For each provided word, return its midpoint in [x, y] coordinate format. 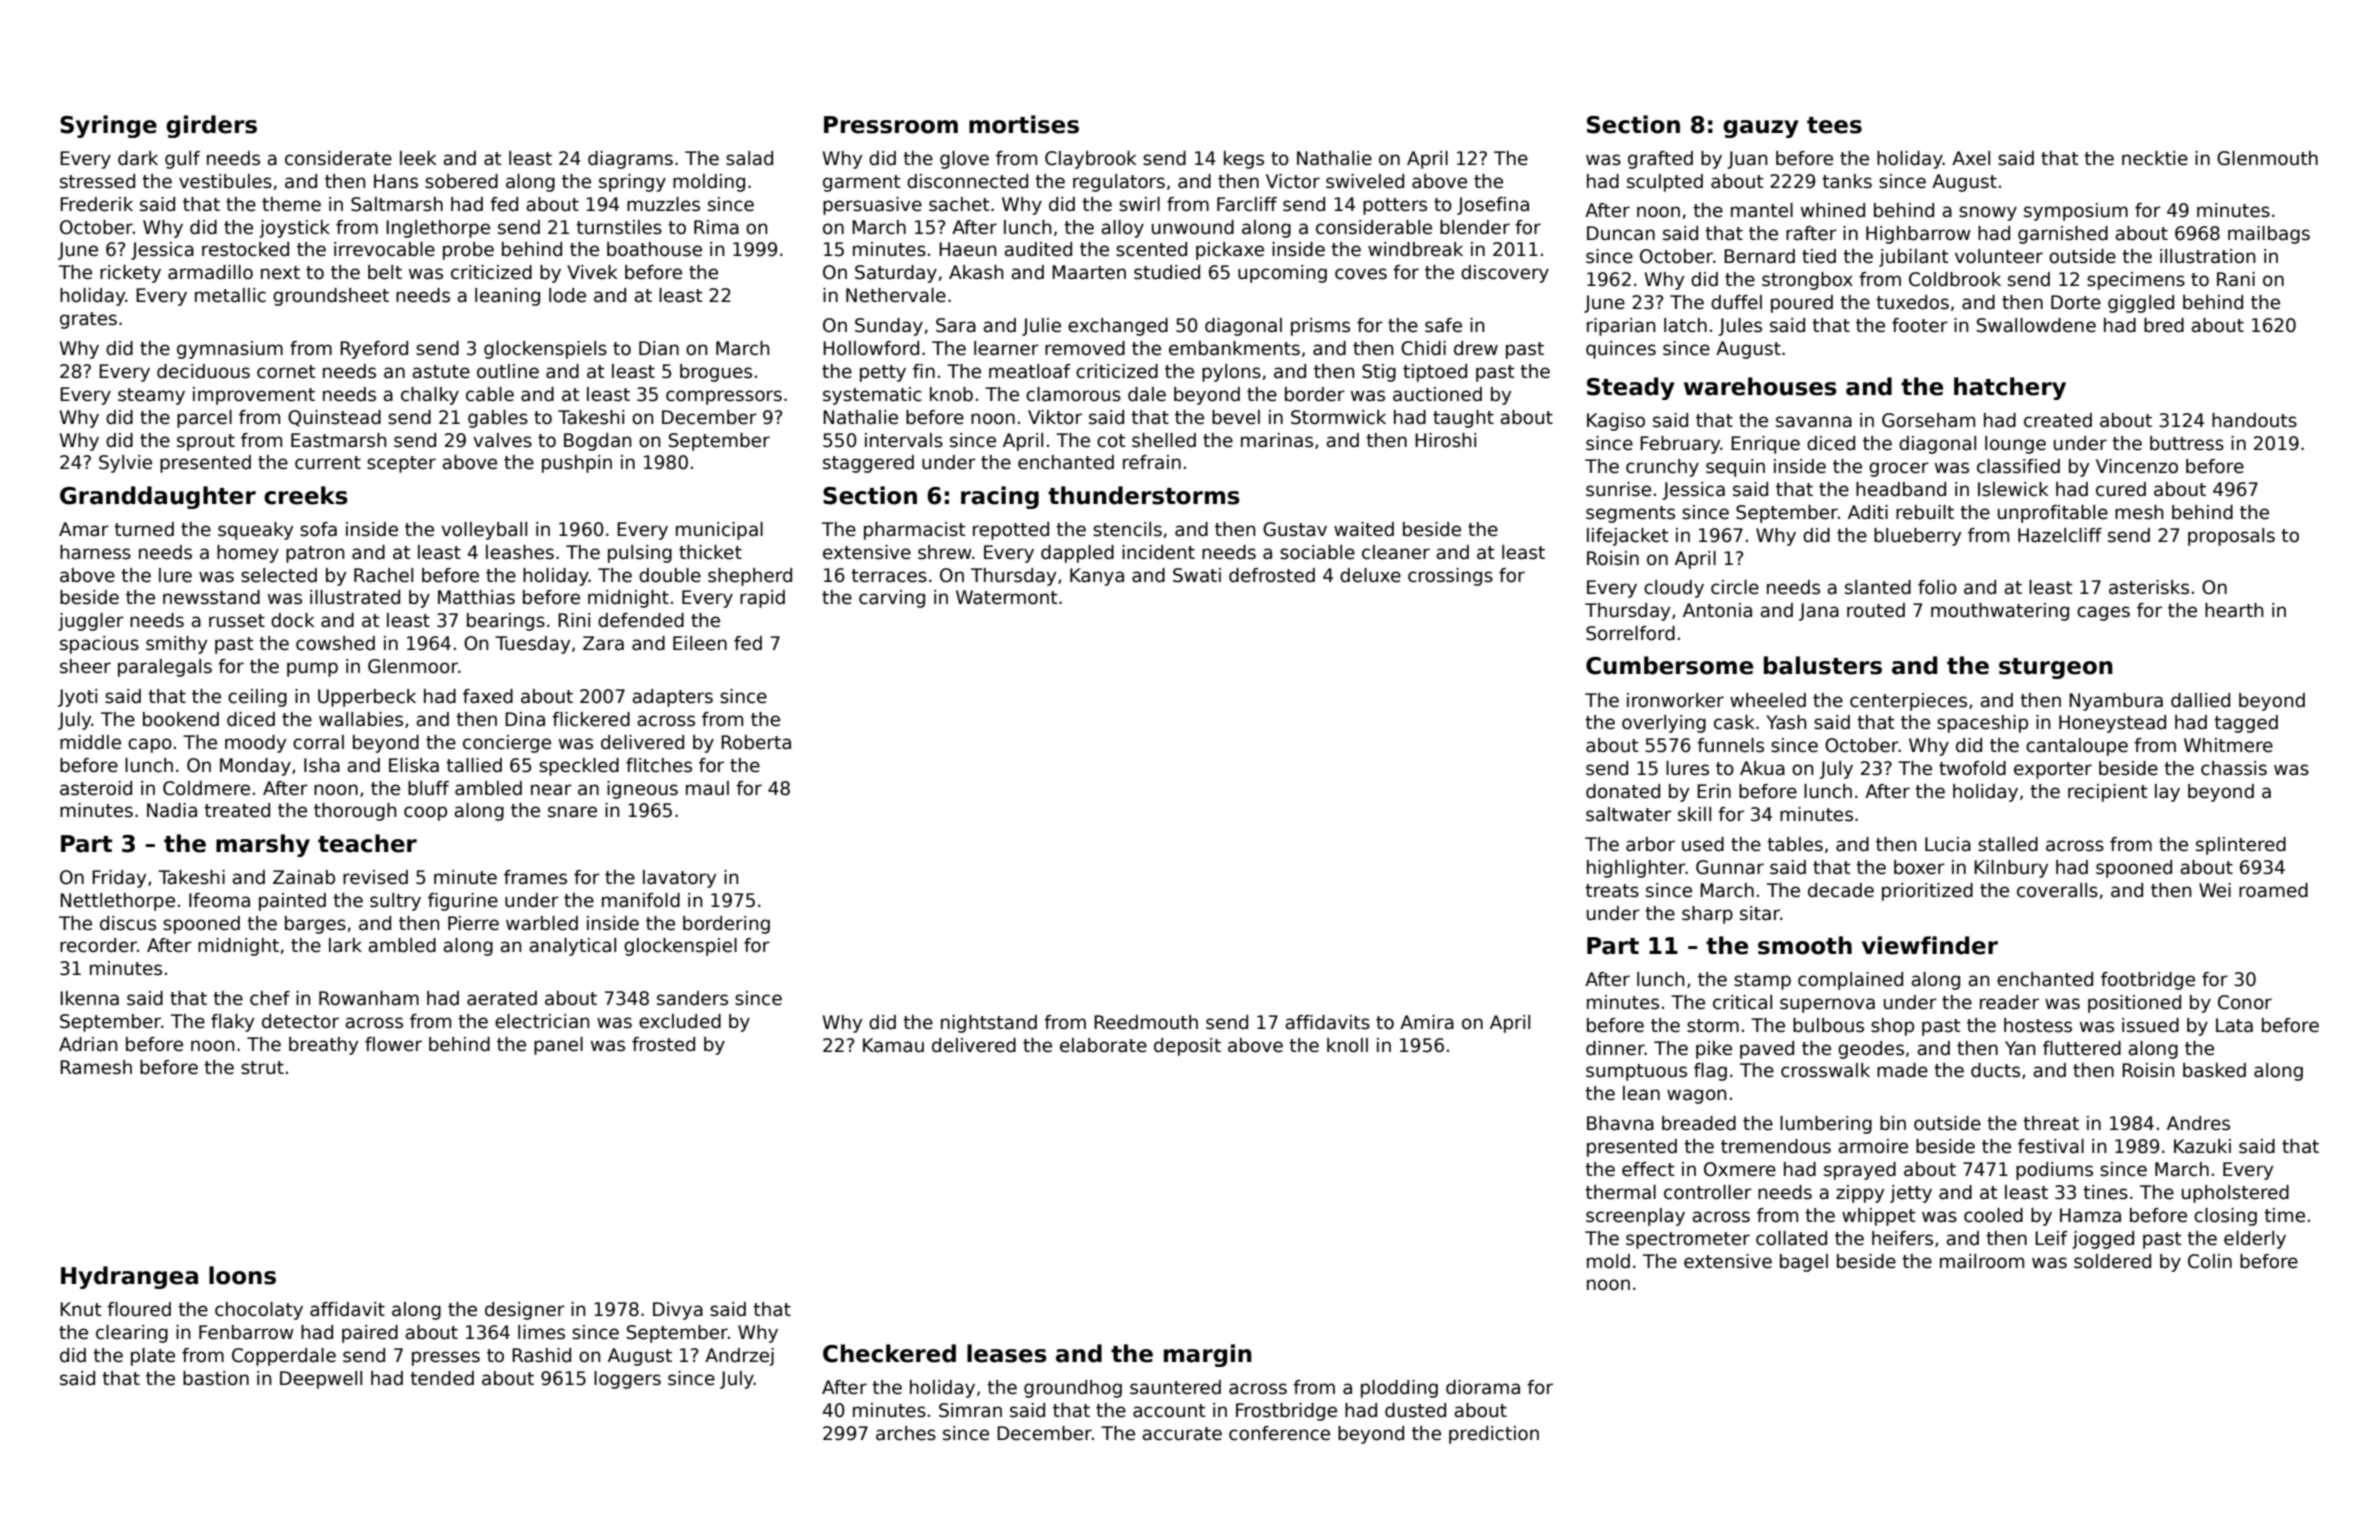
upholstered [2235, 1194]
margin [1208, 1355]
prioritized [1927, 892]
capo [150, 745]
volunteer [1999, 256]
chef [270, 998]
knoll [1347, 1045]
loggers [627, 1380]
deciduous [203, 371]
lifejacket [1627, 537]
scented [1151, 249]
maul [707, 788]
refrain [1152, 462]
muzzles [663, 204]
